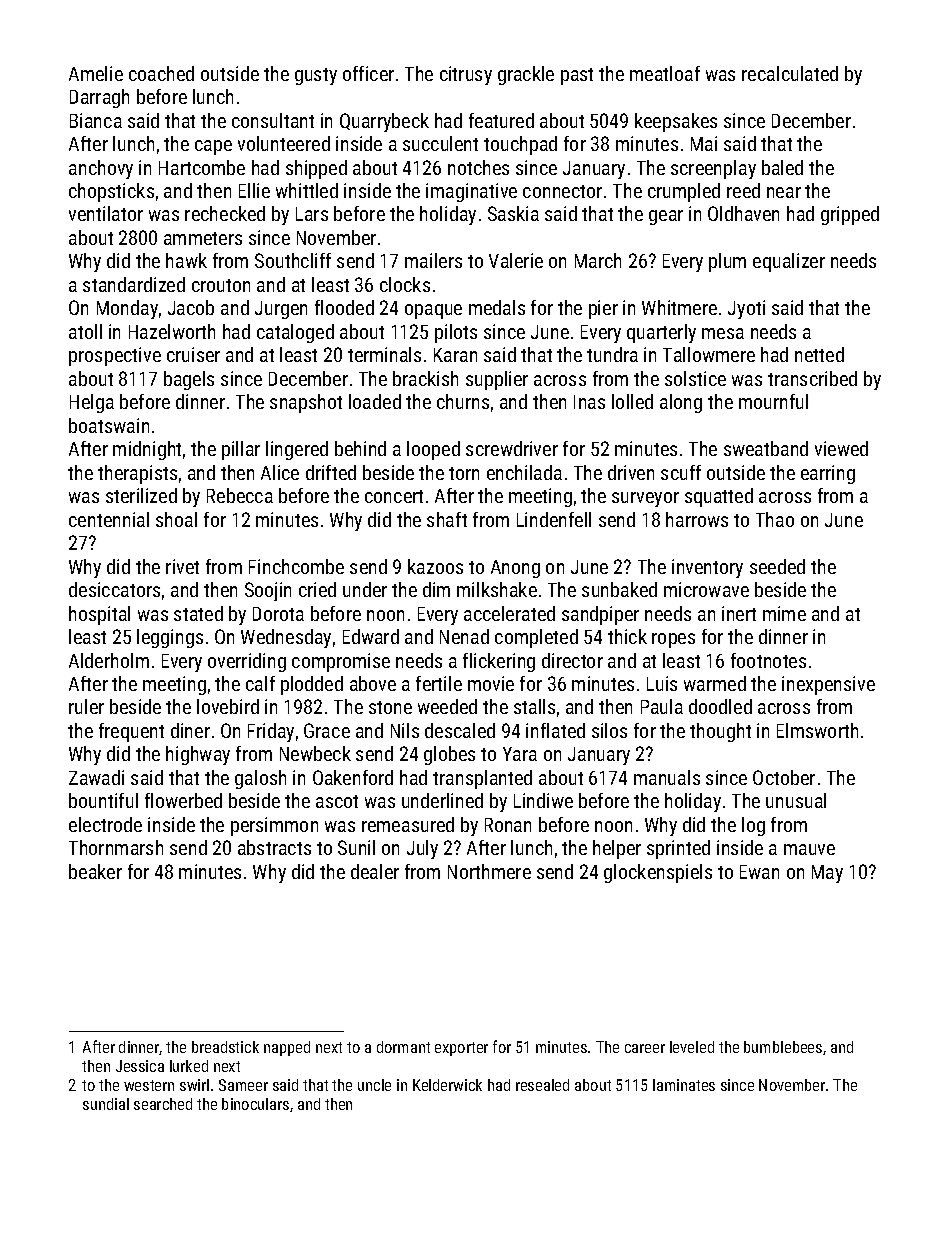 The image size is (952, 1233). What do you see at coordinates (746, 309) in the document?
I see `Jyoti` at bounding box center [746, 309].
